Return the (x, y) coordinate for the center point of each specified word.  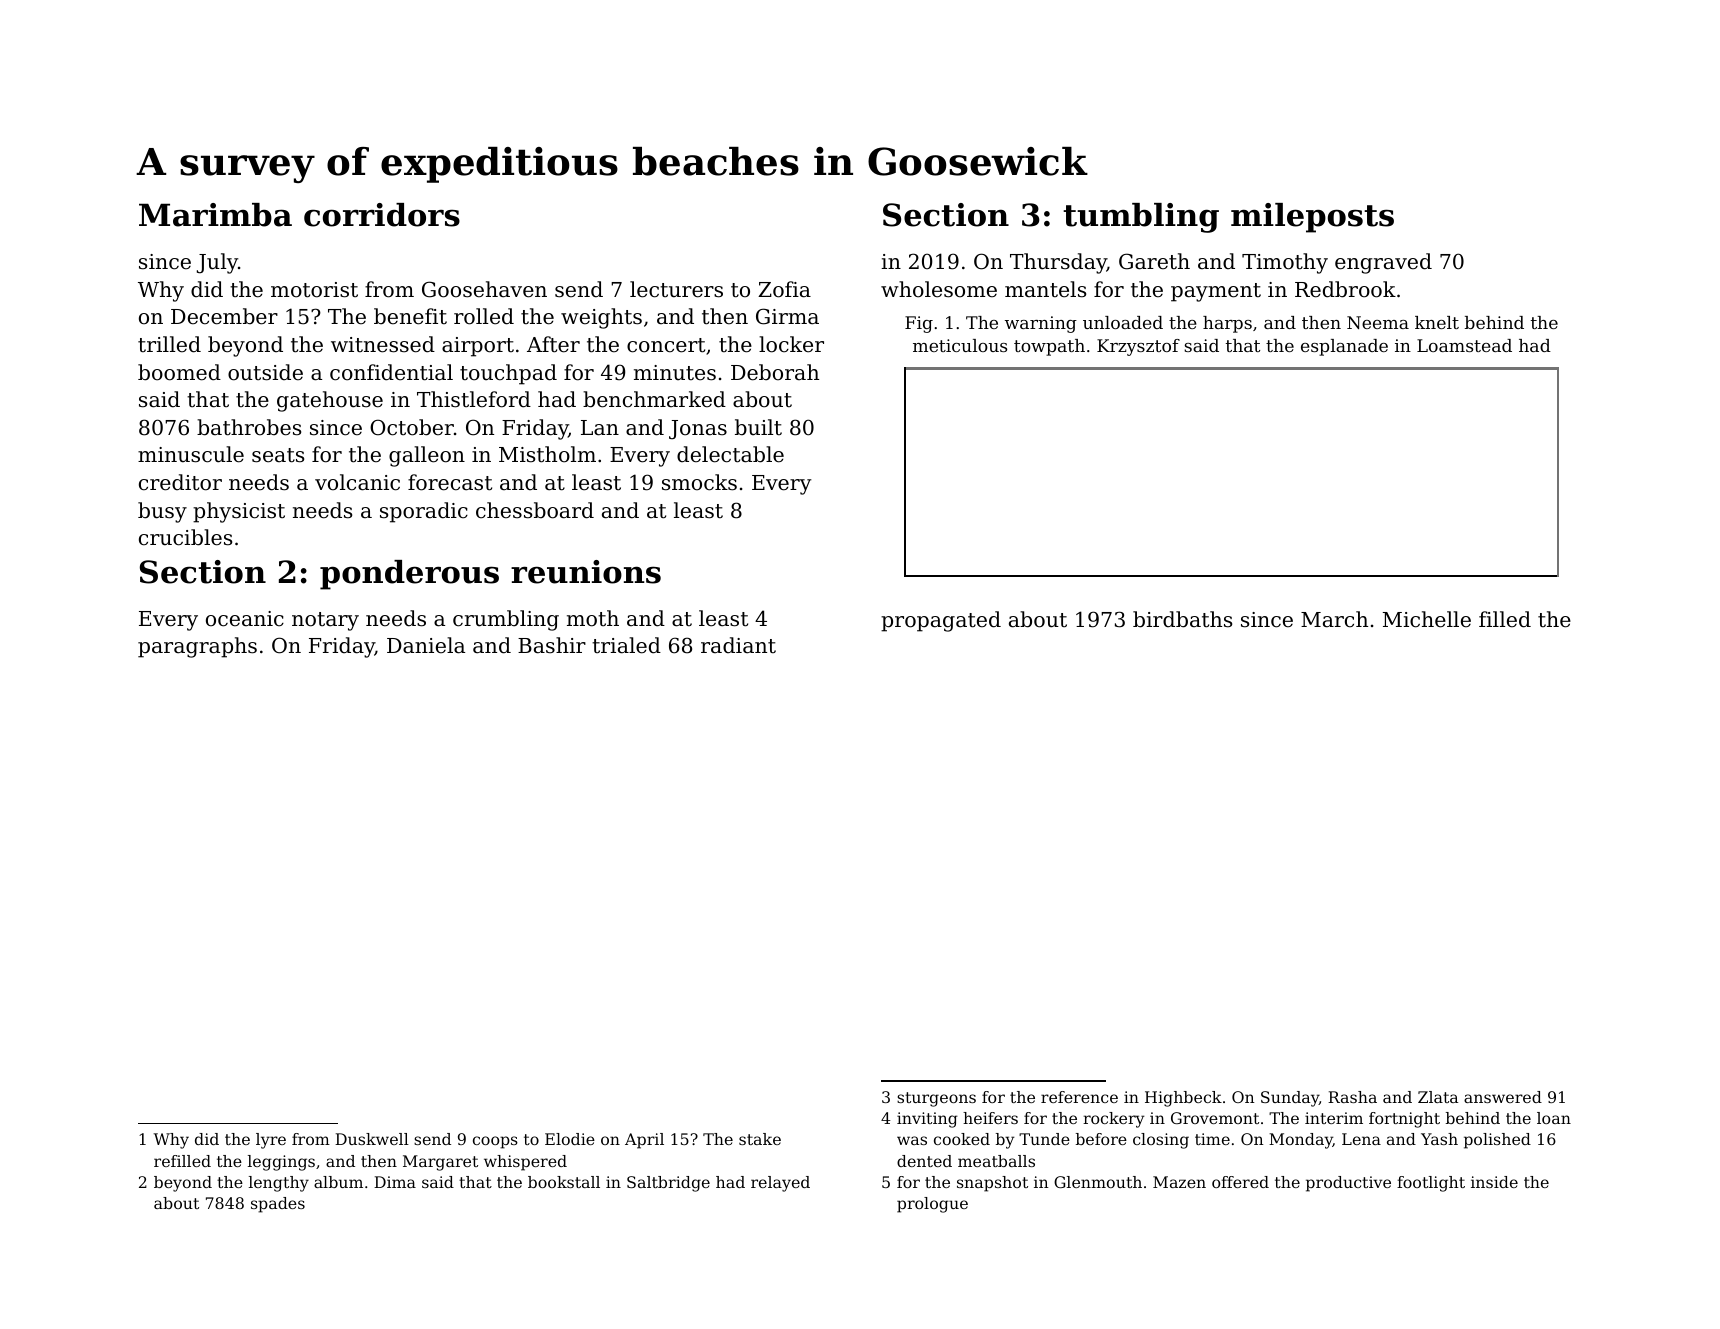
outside (265, 372)
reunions (586, 572)
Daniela (426, 645)
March (1334, 619)
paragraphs (197, 647)
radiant (738, 645)
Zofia (784, 289)
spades (278, 1205)
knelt (1437, 322)
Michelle (1427, 619)
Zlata (1438, 1097)
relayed (780, 1184)
